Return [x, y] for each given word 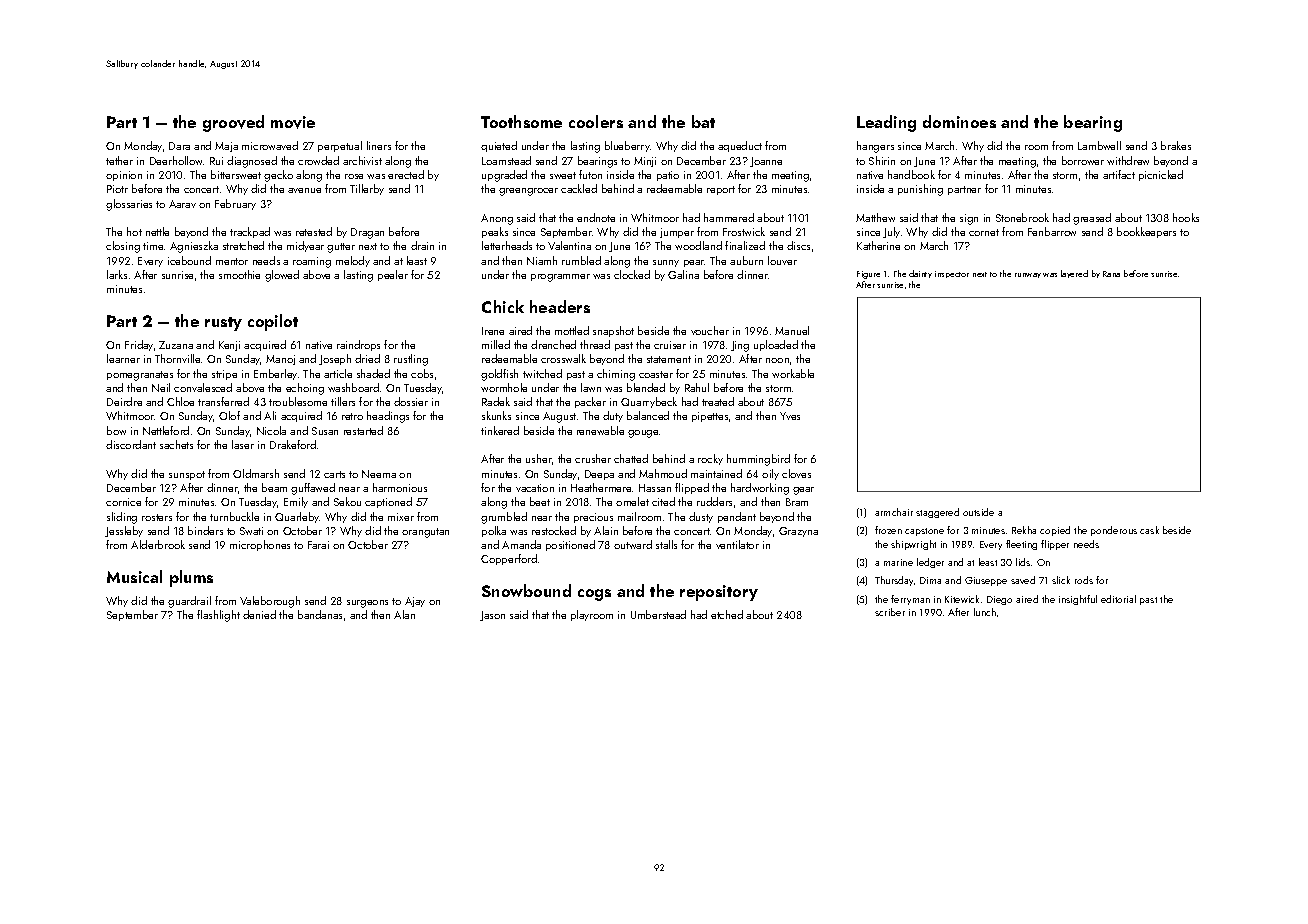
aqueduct [740, 146]
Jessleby [124, 531]
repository [719, 593]
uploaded [776, 345]
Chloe [180, 401]
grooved [233, 123]
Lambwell [1099, 145]
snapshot [613, 331]
